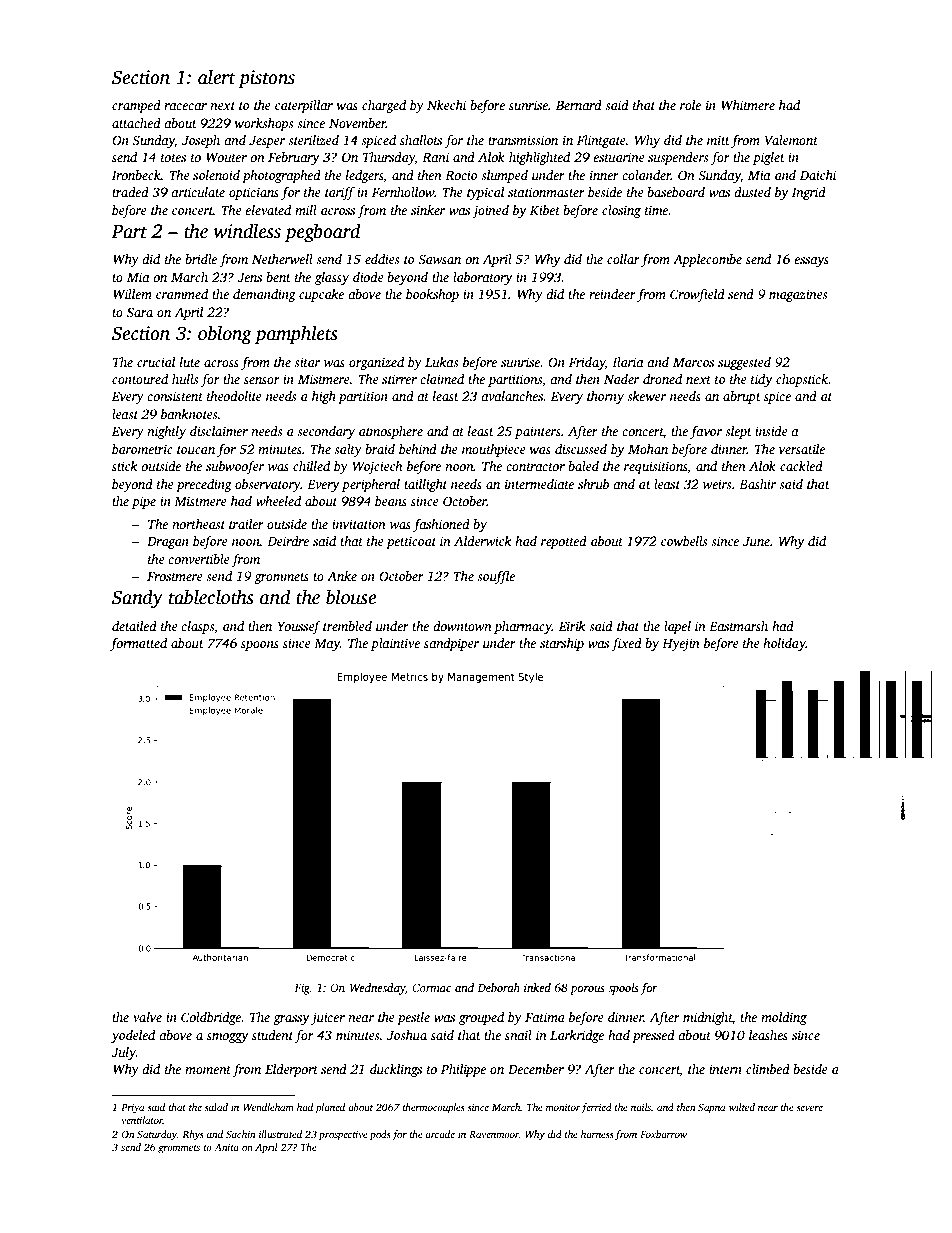 This page has height=1233, width=952. What do you see at coordinates (446, 105) in the page?
I see `Nkechi` at bounding box center [446, 105].
